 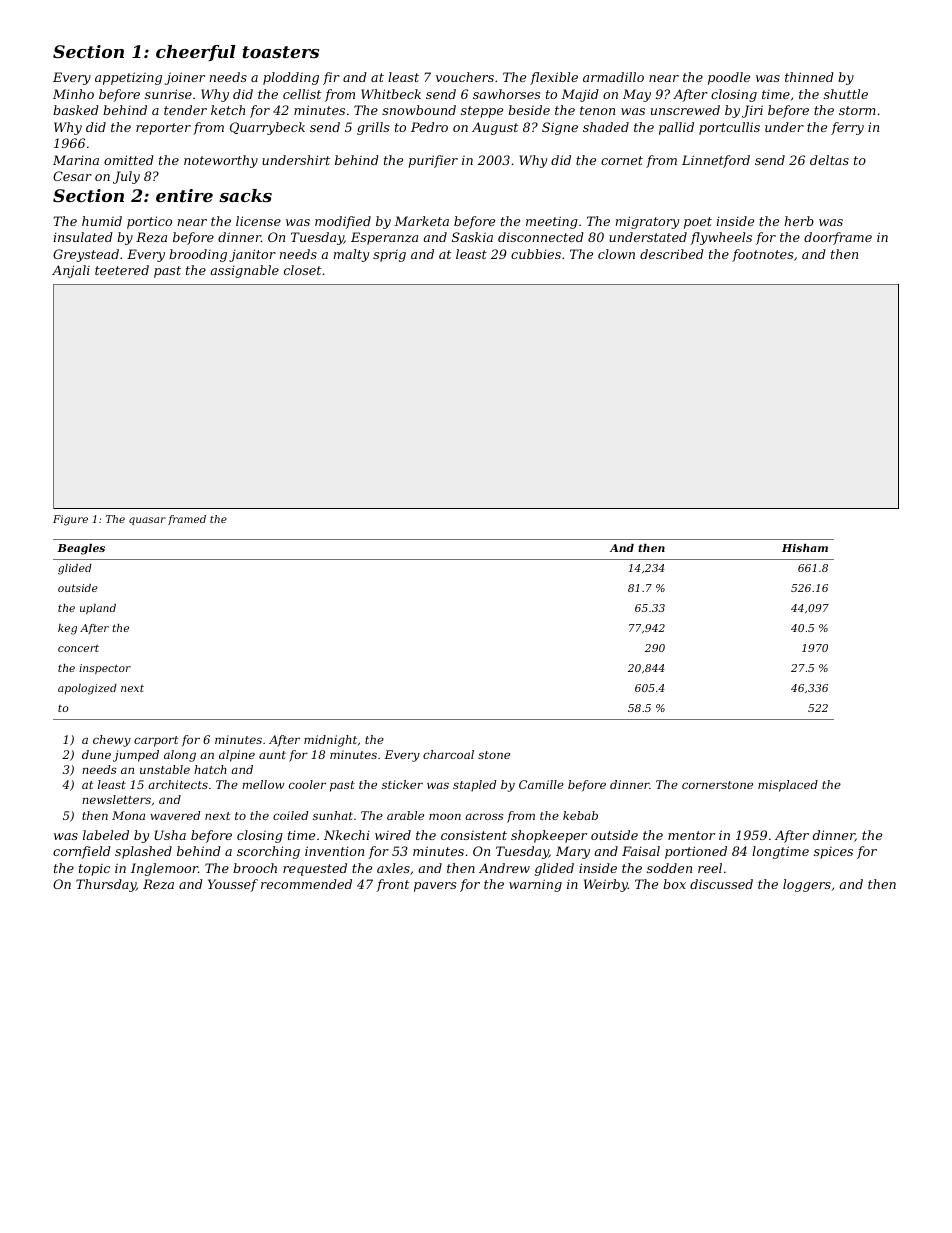 What do you see at coordinates (554, 78) in the screenshot?
I see `flexible` at bounding box center [554, 78].
